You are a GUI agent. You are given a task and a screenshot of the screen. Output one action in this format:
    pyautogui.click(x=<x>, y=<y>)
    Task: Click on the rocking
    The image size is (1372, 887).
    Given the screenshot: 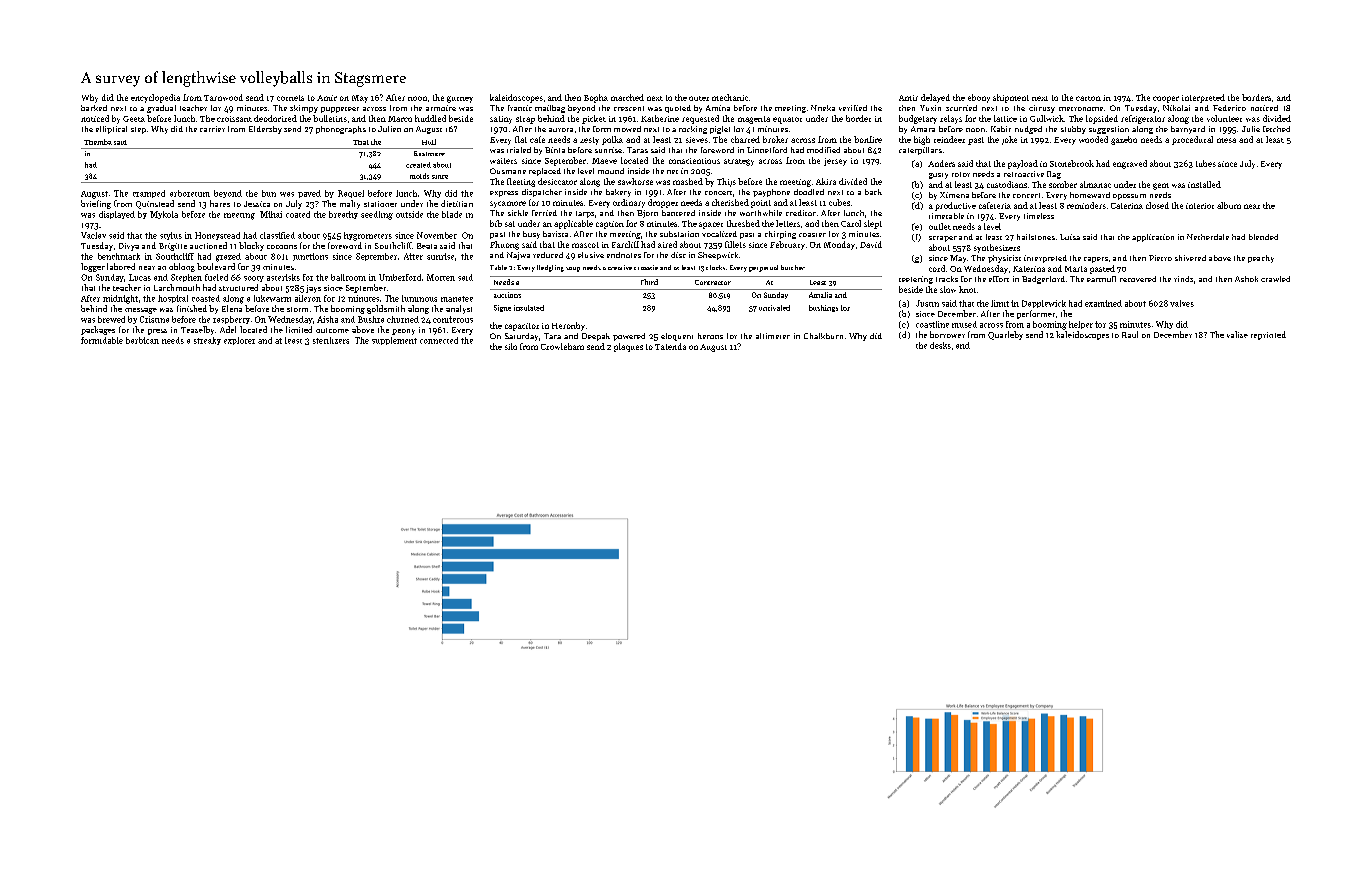 What is the action you would take?
    pyautogui.click(x=693, y=130)
